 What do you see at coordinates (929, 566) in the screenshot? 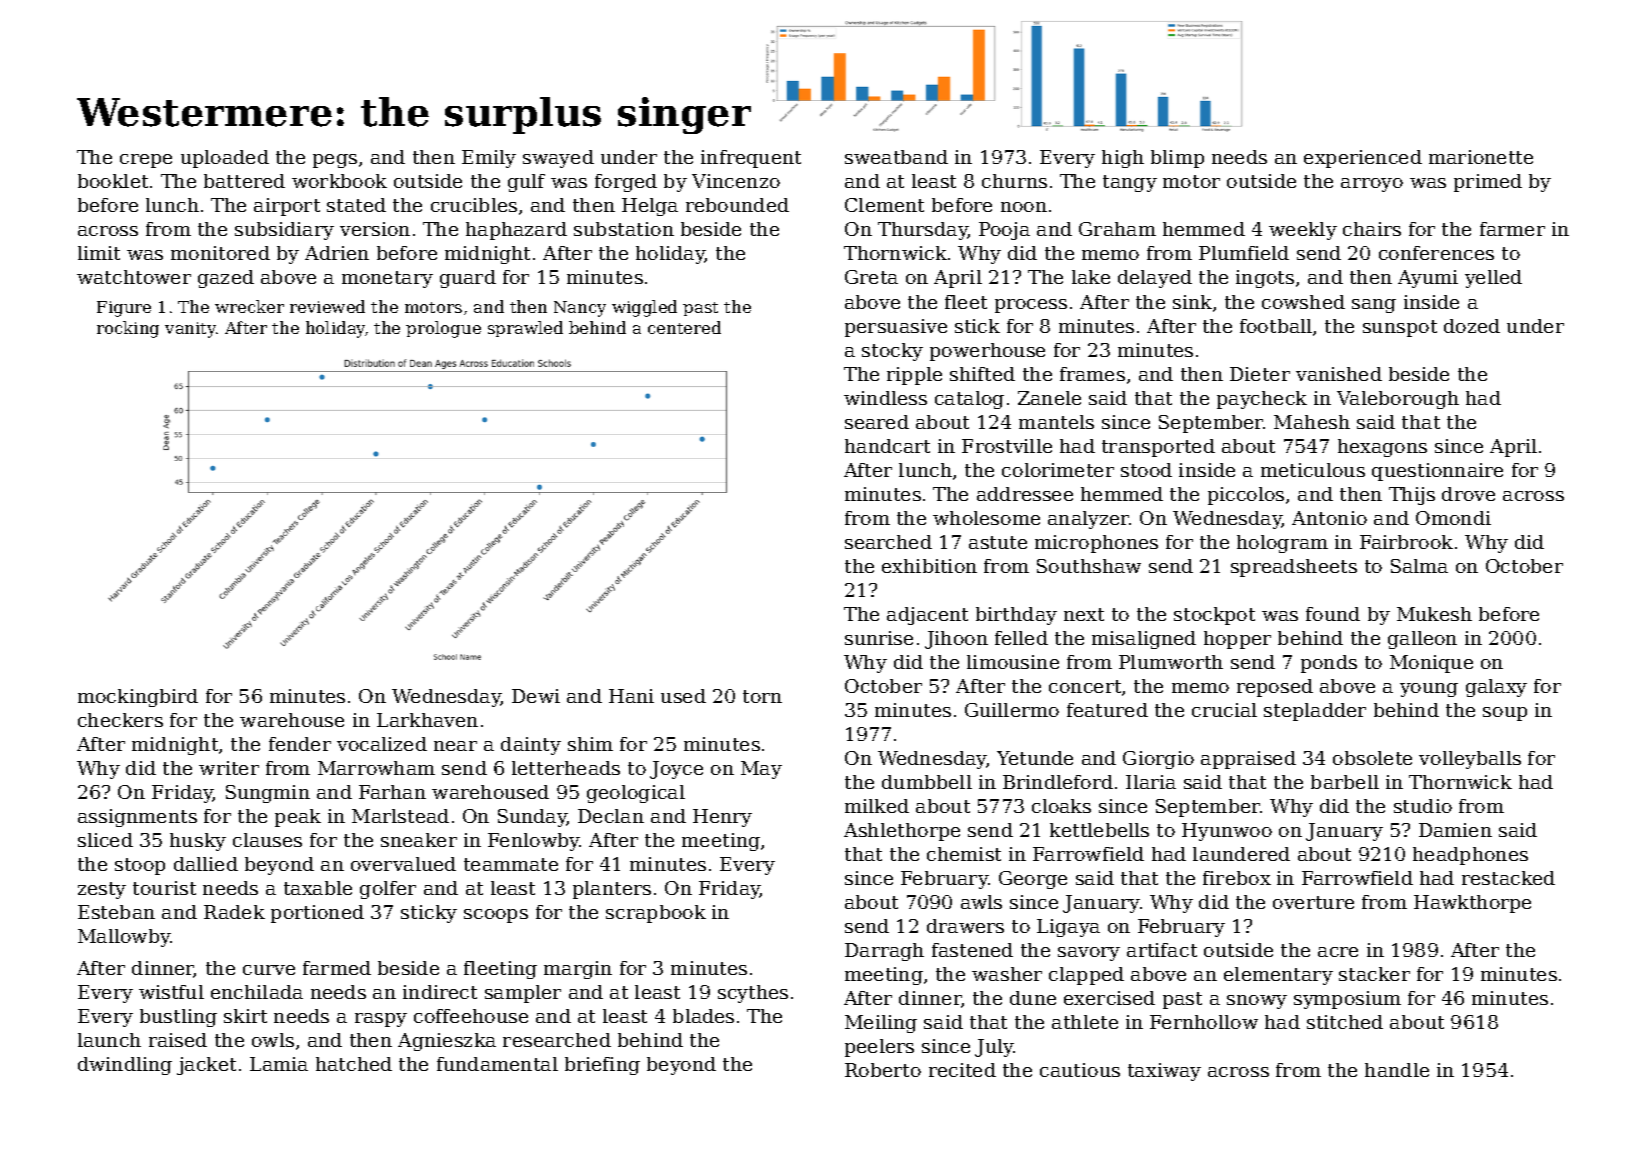
I see `exhibition` at bounding box center [929, 566].
